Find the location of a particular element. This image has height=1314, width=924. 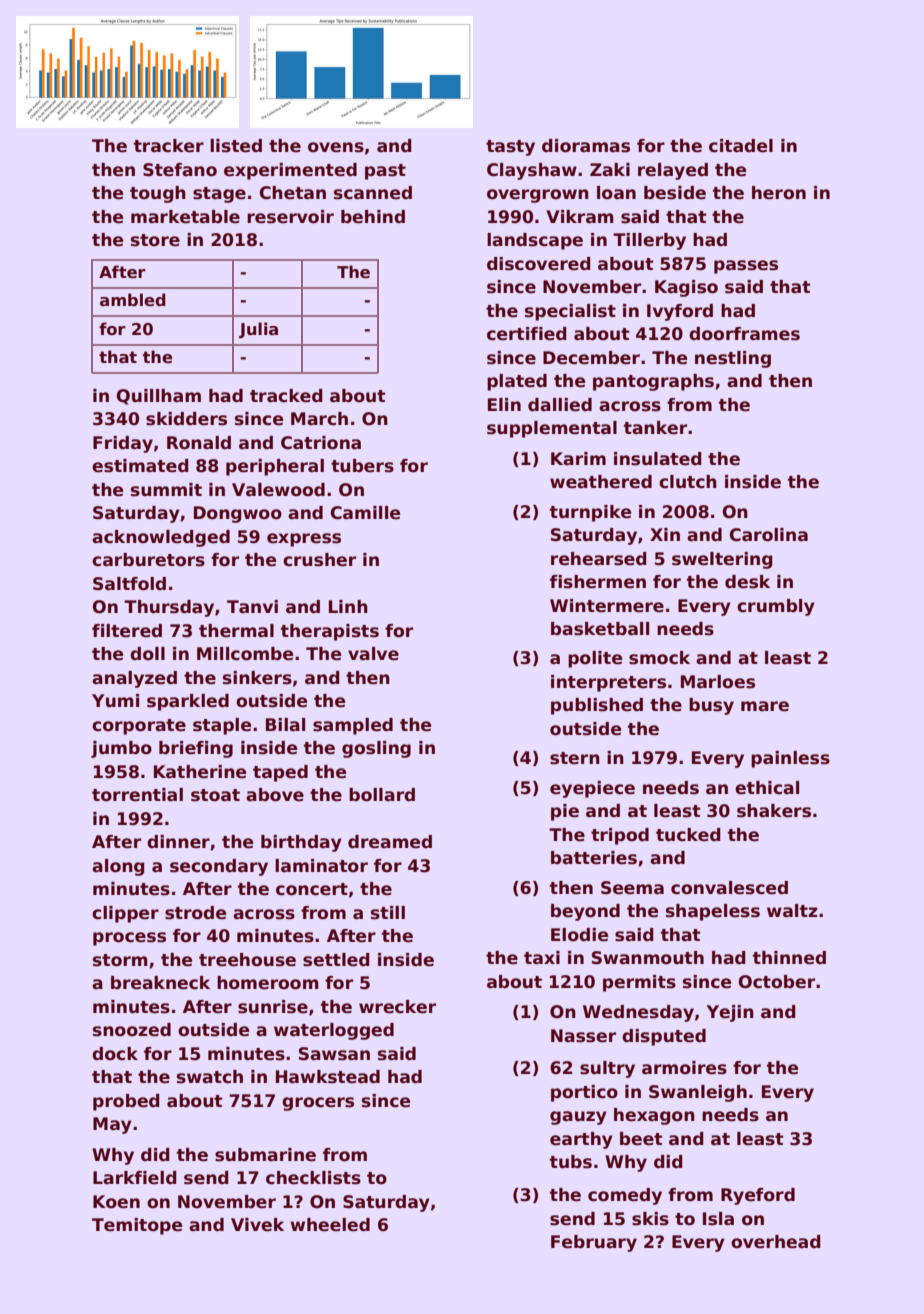

batteries is located at coordinates (594, 858).
